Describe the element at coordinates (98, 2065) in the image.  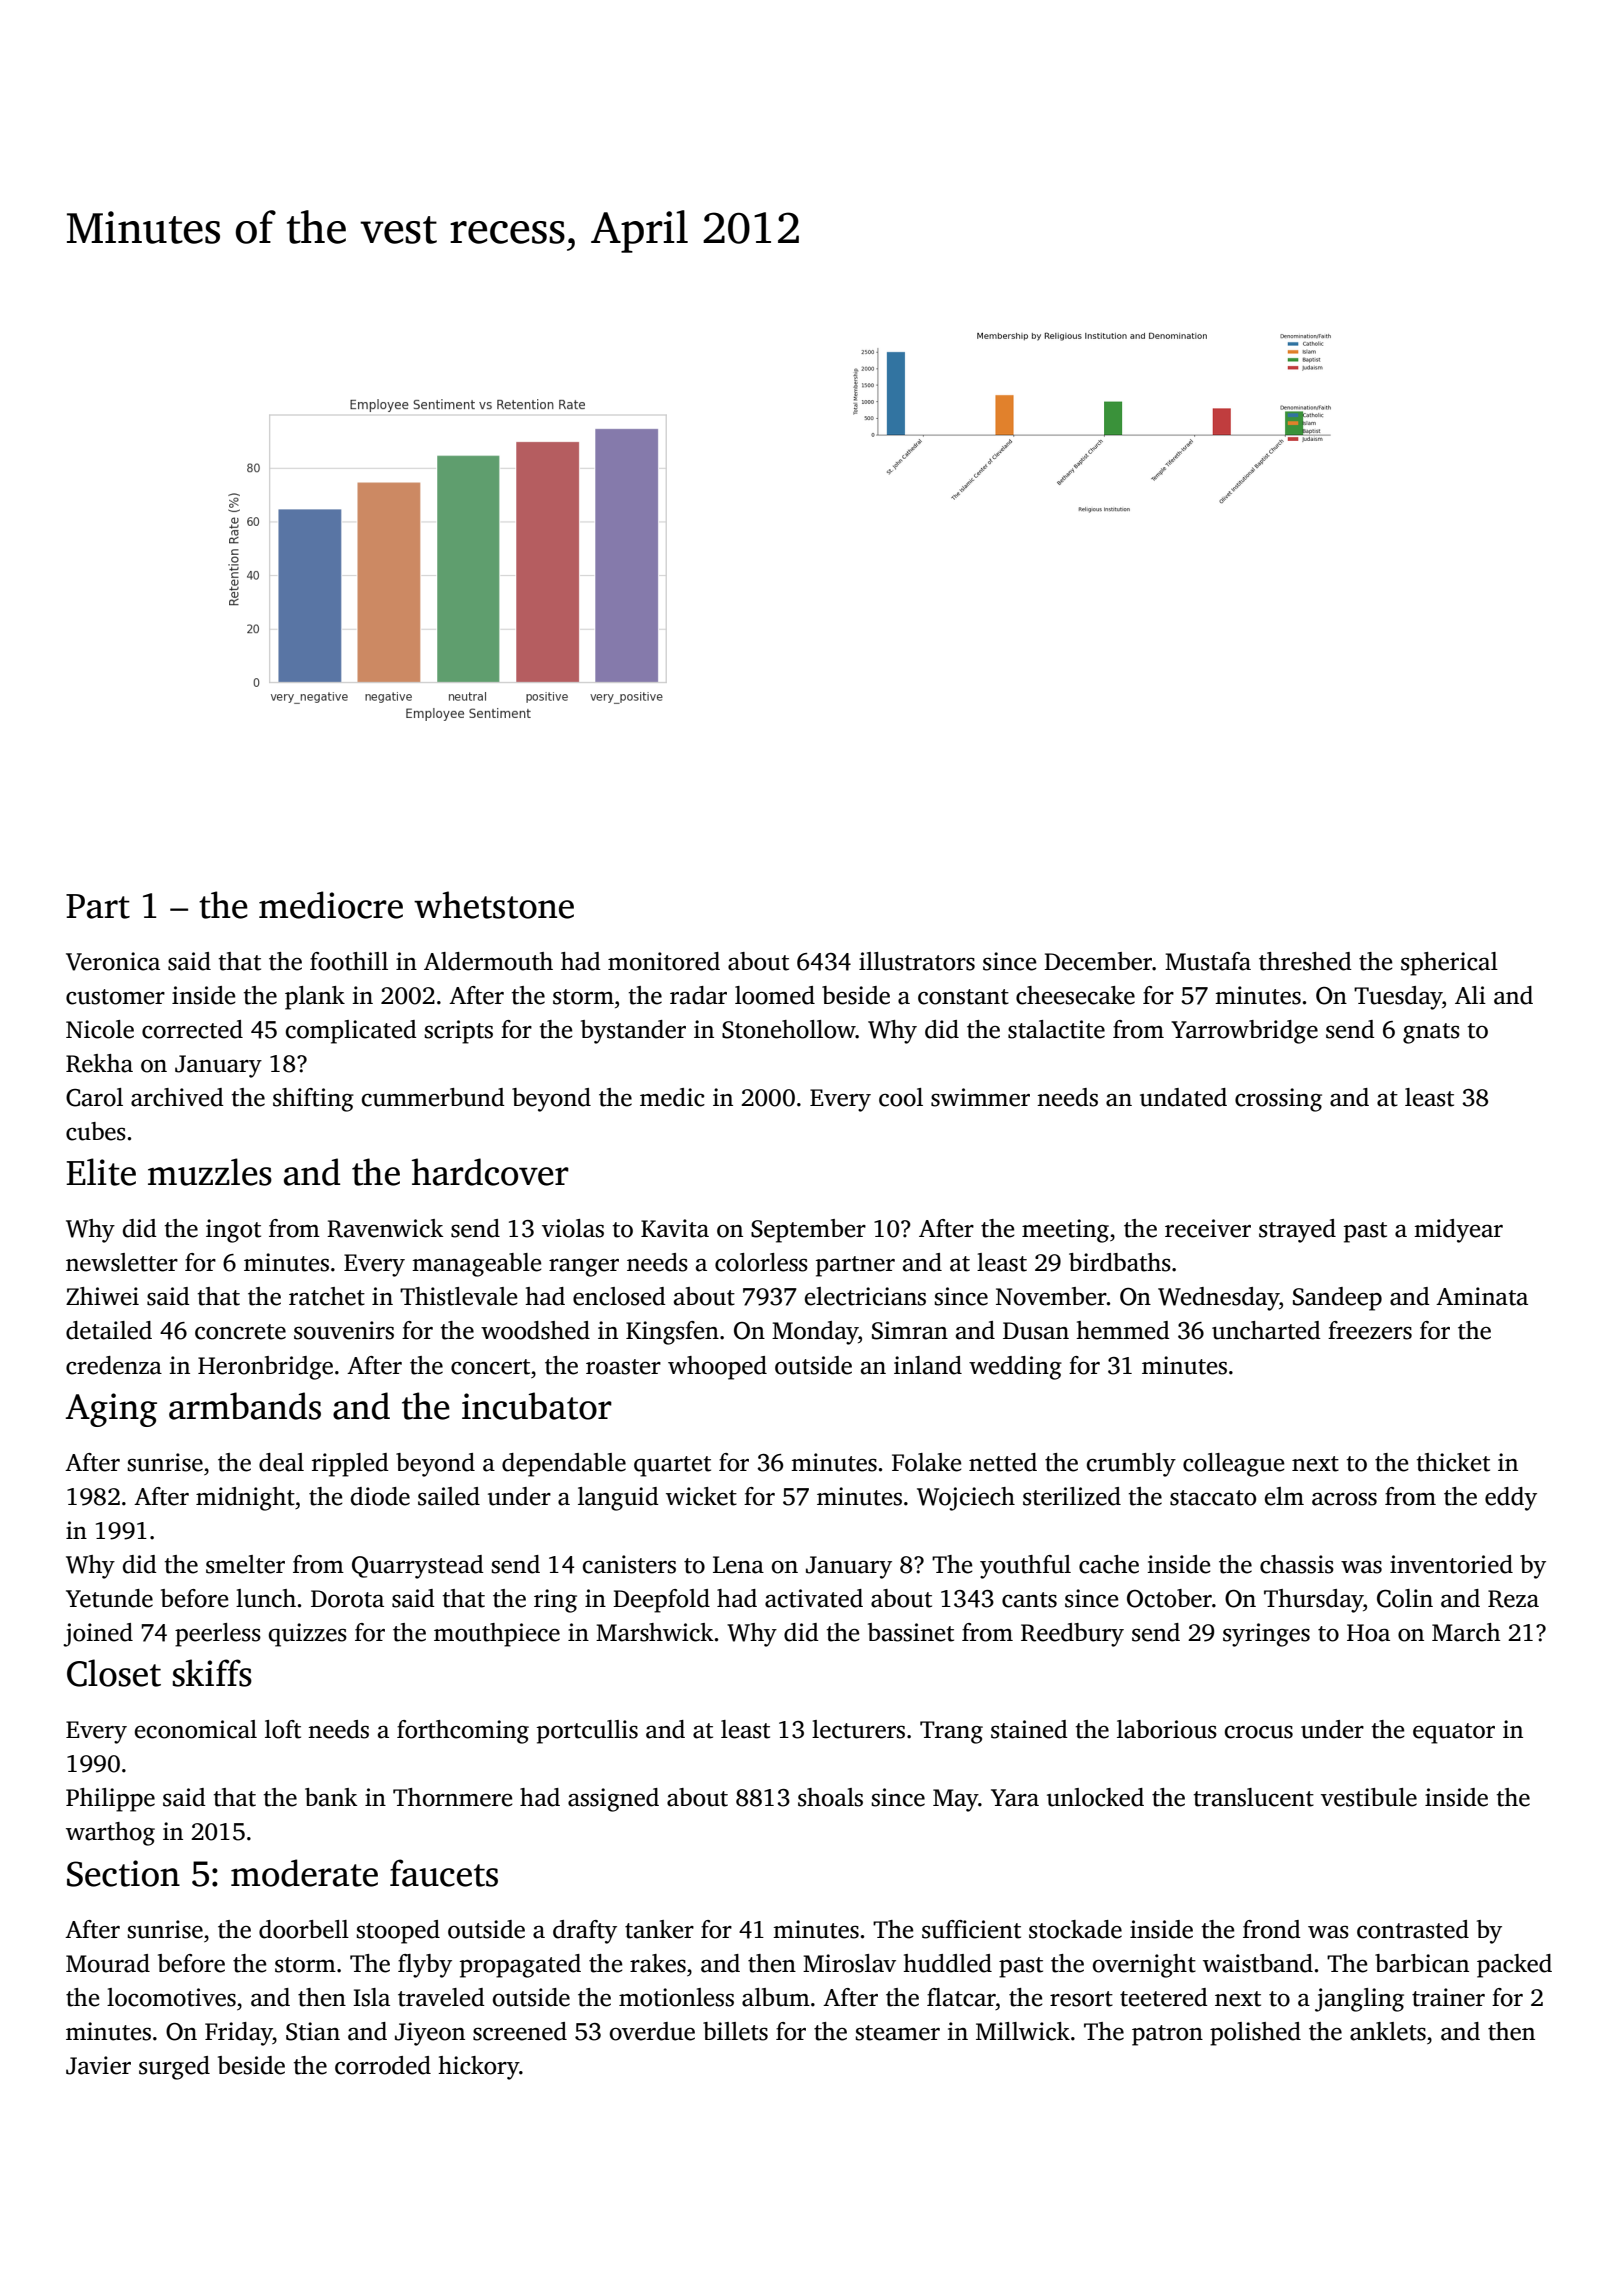
I see `Javier` at that location.
